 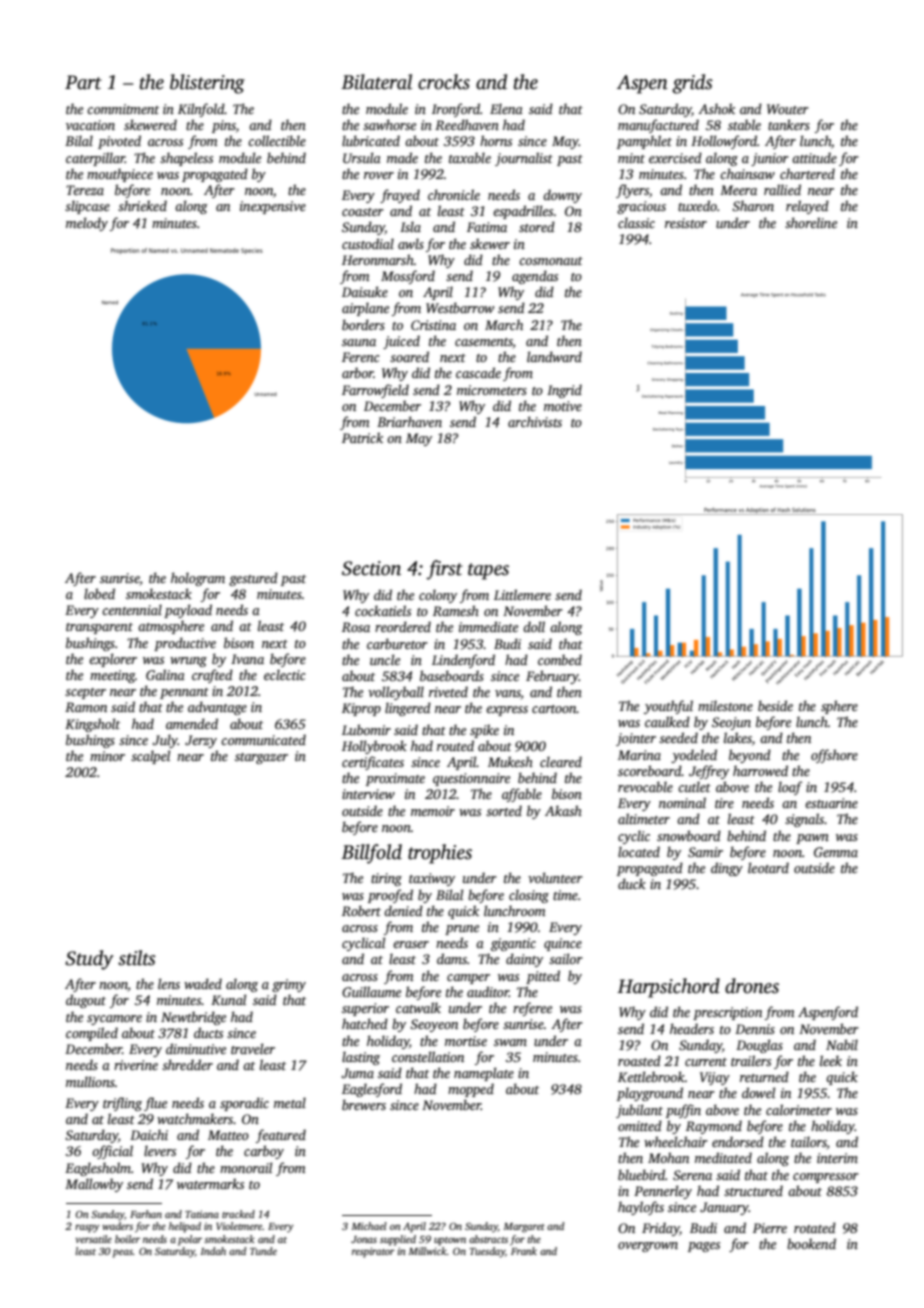 I want to click on melody, so click(x=87, y=224).
